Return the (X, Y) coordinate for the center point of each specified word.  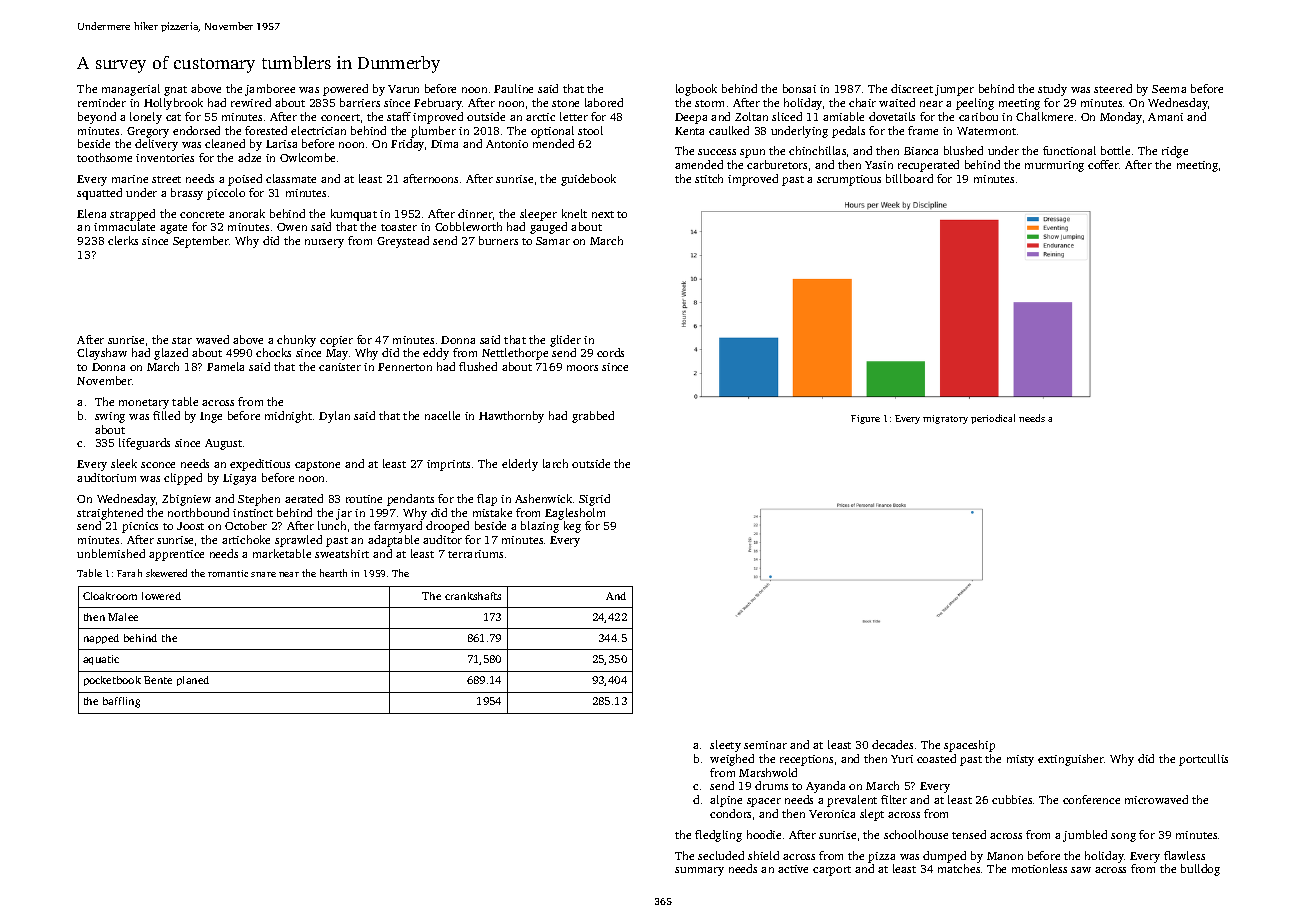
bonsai (799, 88)
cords (610, 352)
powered (345, 90)
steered (1113, 88)
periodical (993, 419)
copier (336, 341)
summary (699, 871)
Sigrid (594, 500)
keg (572, 527)
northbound (198, 512)
